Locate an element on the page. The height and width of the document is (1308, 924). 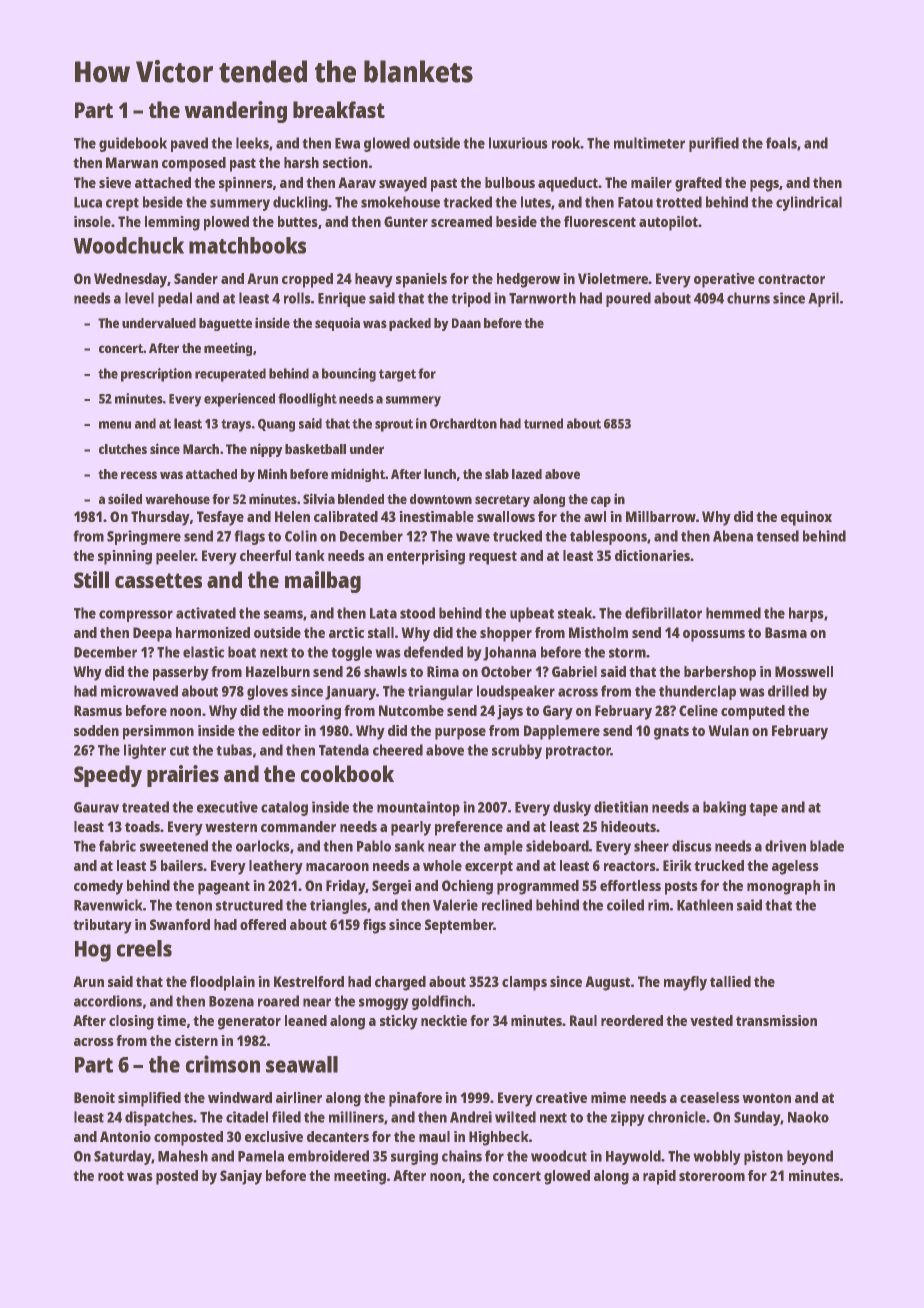
foals is located at coordinates (781, 143).
